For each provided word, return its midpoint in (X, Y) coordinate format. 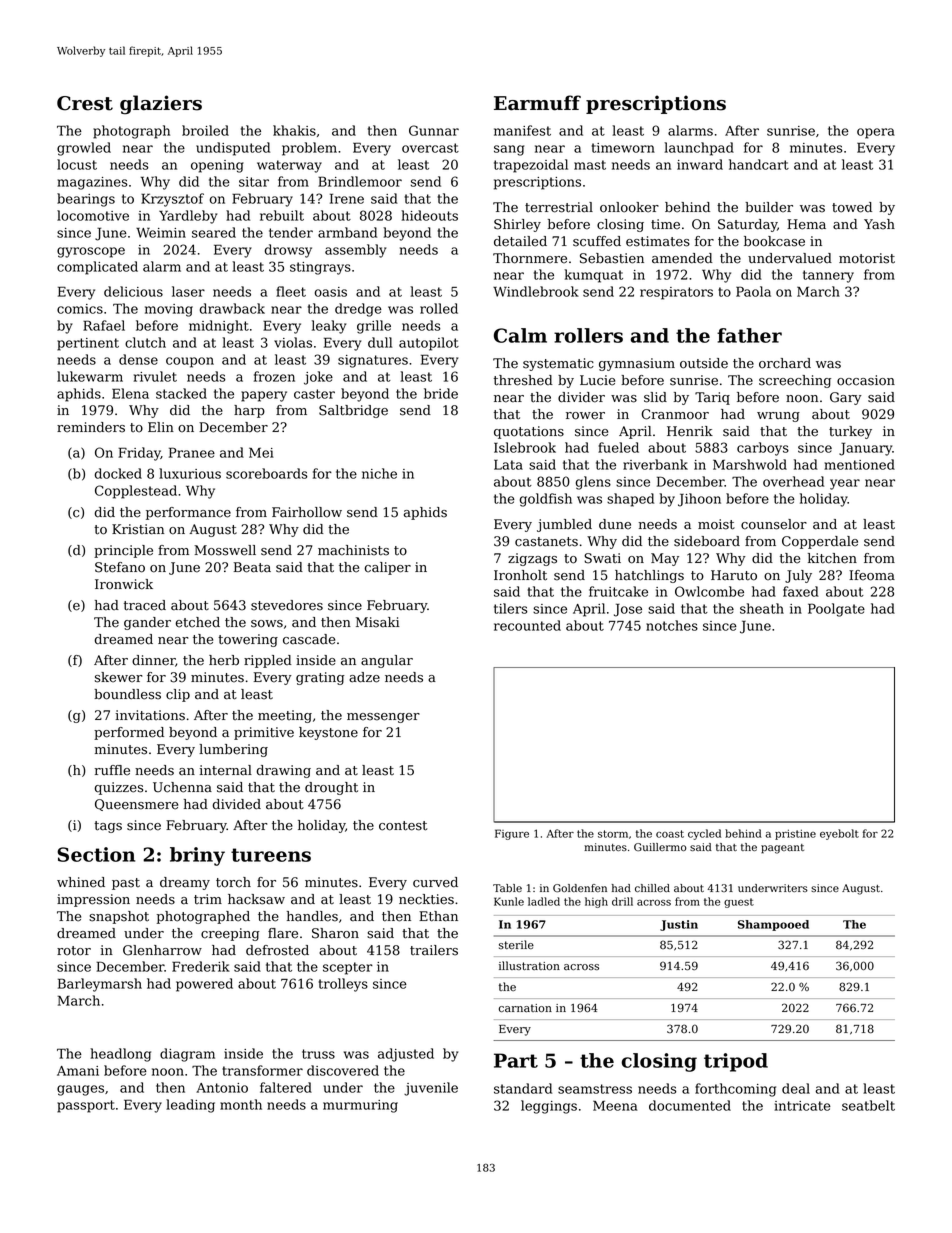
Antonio (222, 1088)
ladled (544, 901)
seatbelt (868, 1105)
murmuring (360, 1106)
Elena (130, 393)
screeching (795, 381)
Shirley (517, 225)
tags (108, 827)
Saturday (747, 225)
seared (214, 232)
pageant (782, 849)
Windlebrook (536, 291)
